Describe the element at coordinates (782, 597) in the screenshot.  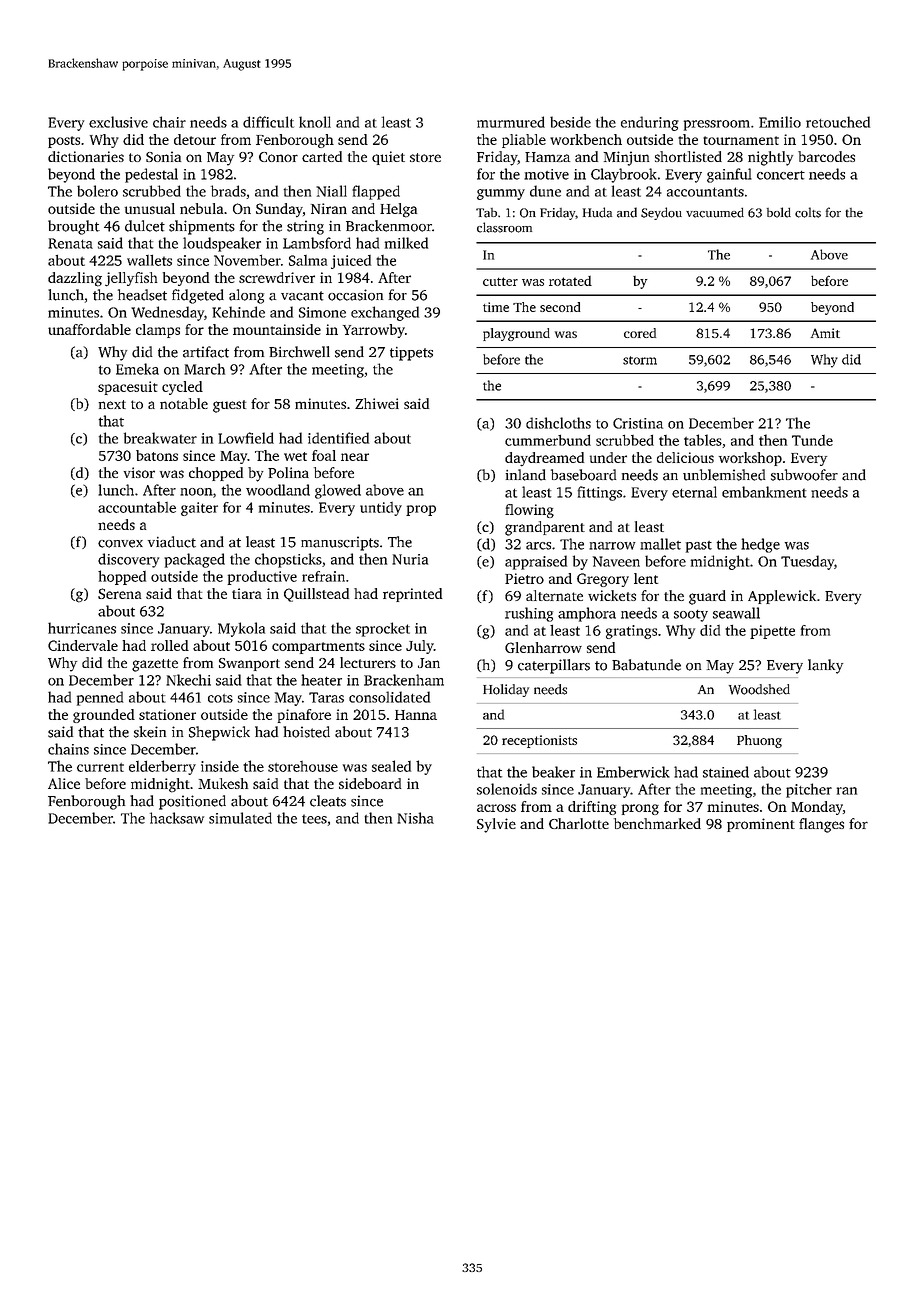
I see `Applewick` at that location.
